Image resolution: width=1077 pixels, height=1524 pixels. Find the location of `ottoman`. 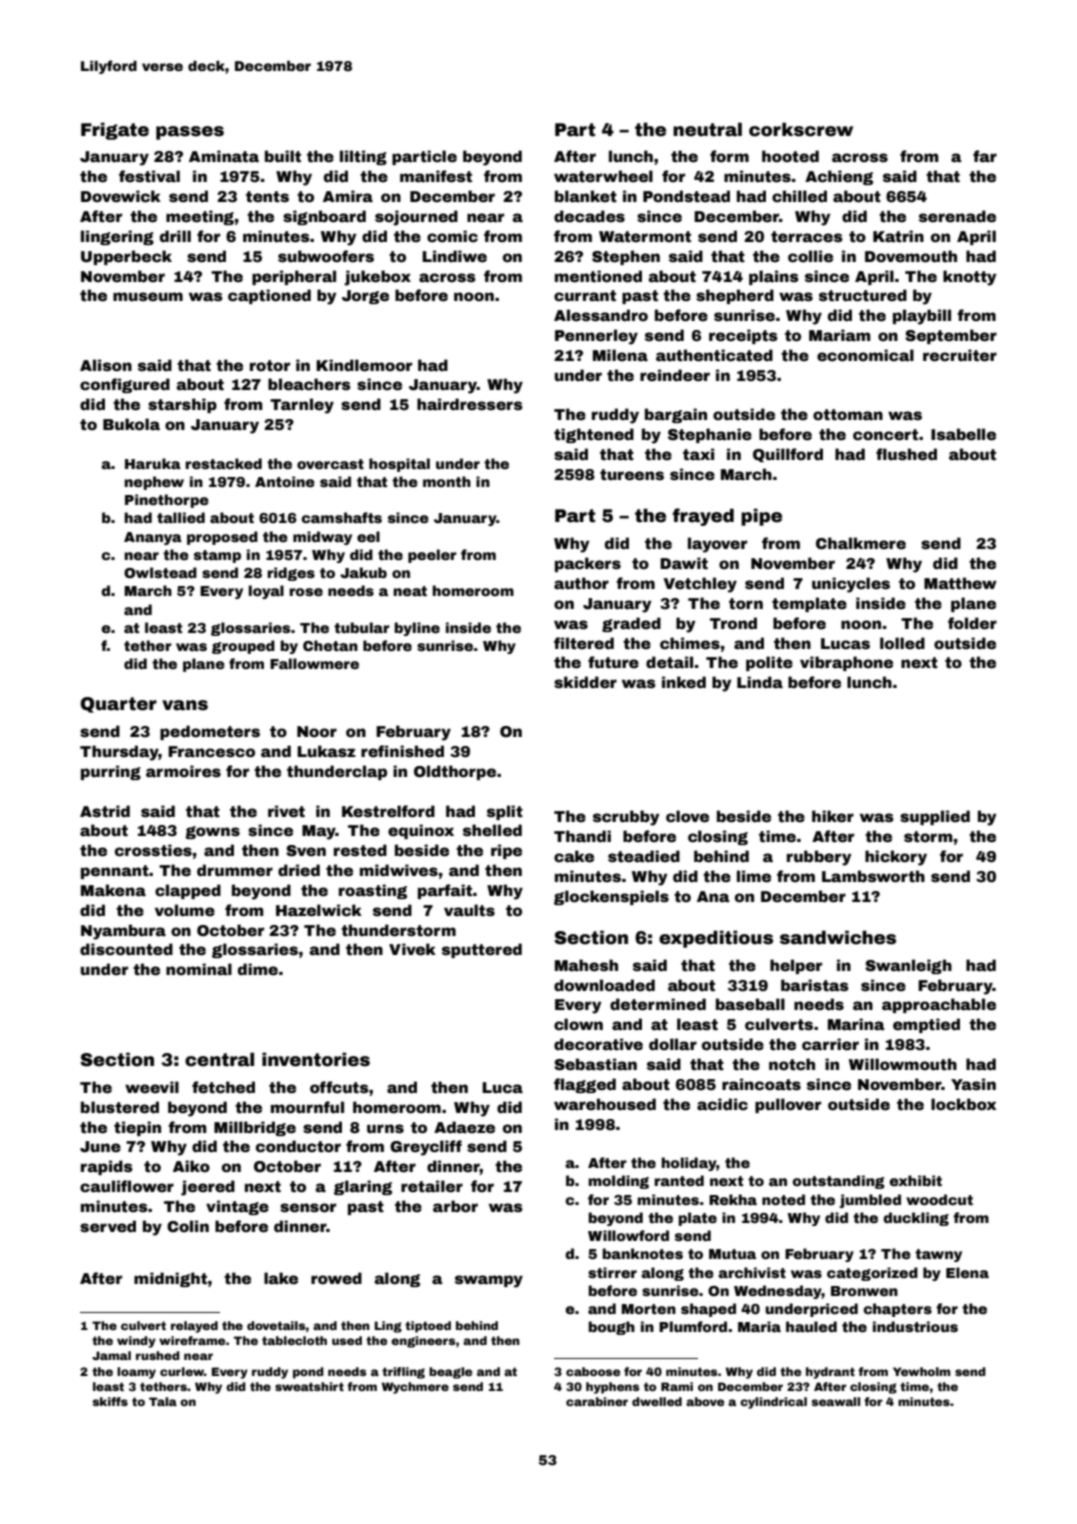

ottoman is located at coordinates (848, 414).
